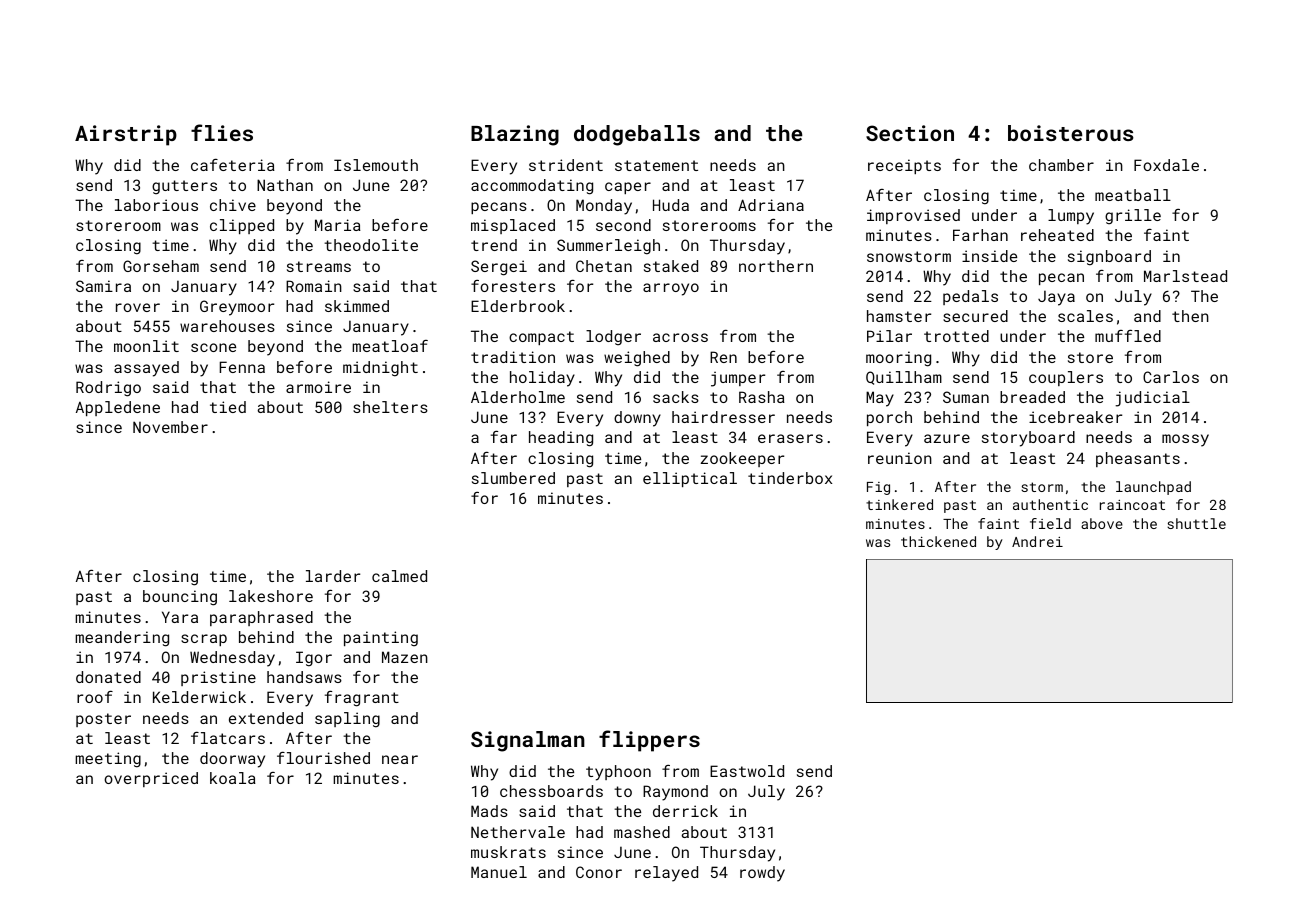 This page has height=924, width=1308. I want to click on thickened, so click(938, 541).
